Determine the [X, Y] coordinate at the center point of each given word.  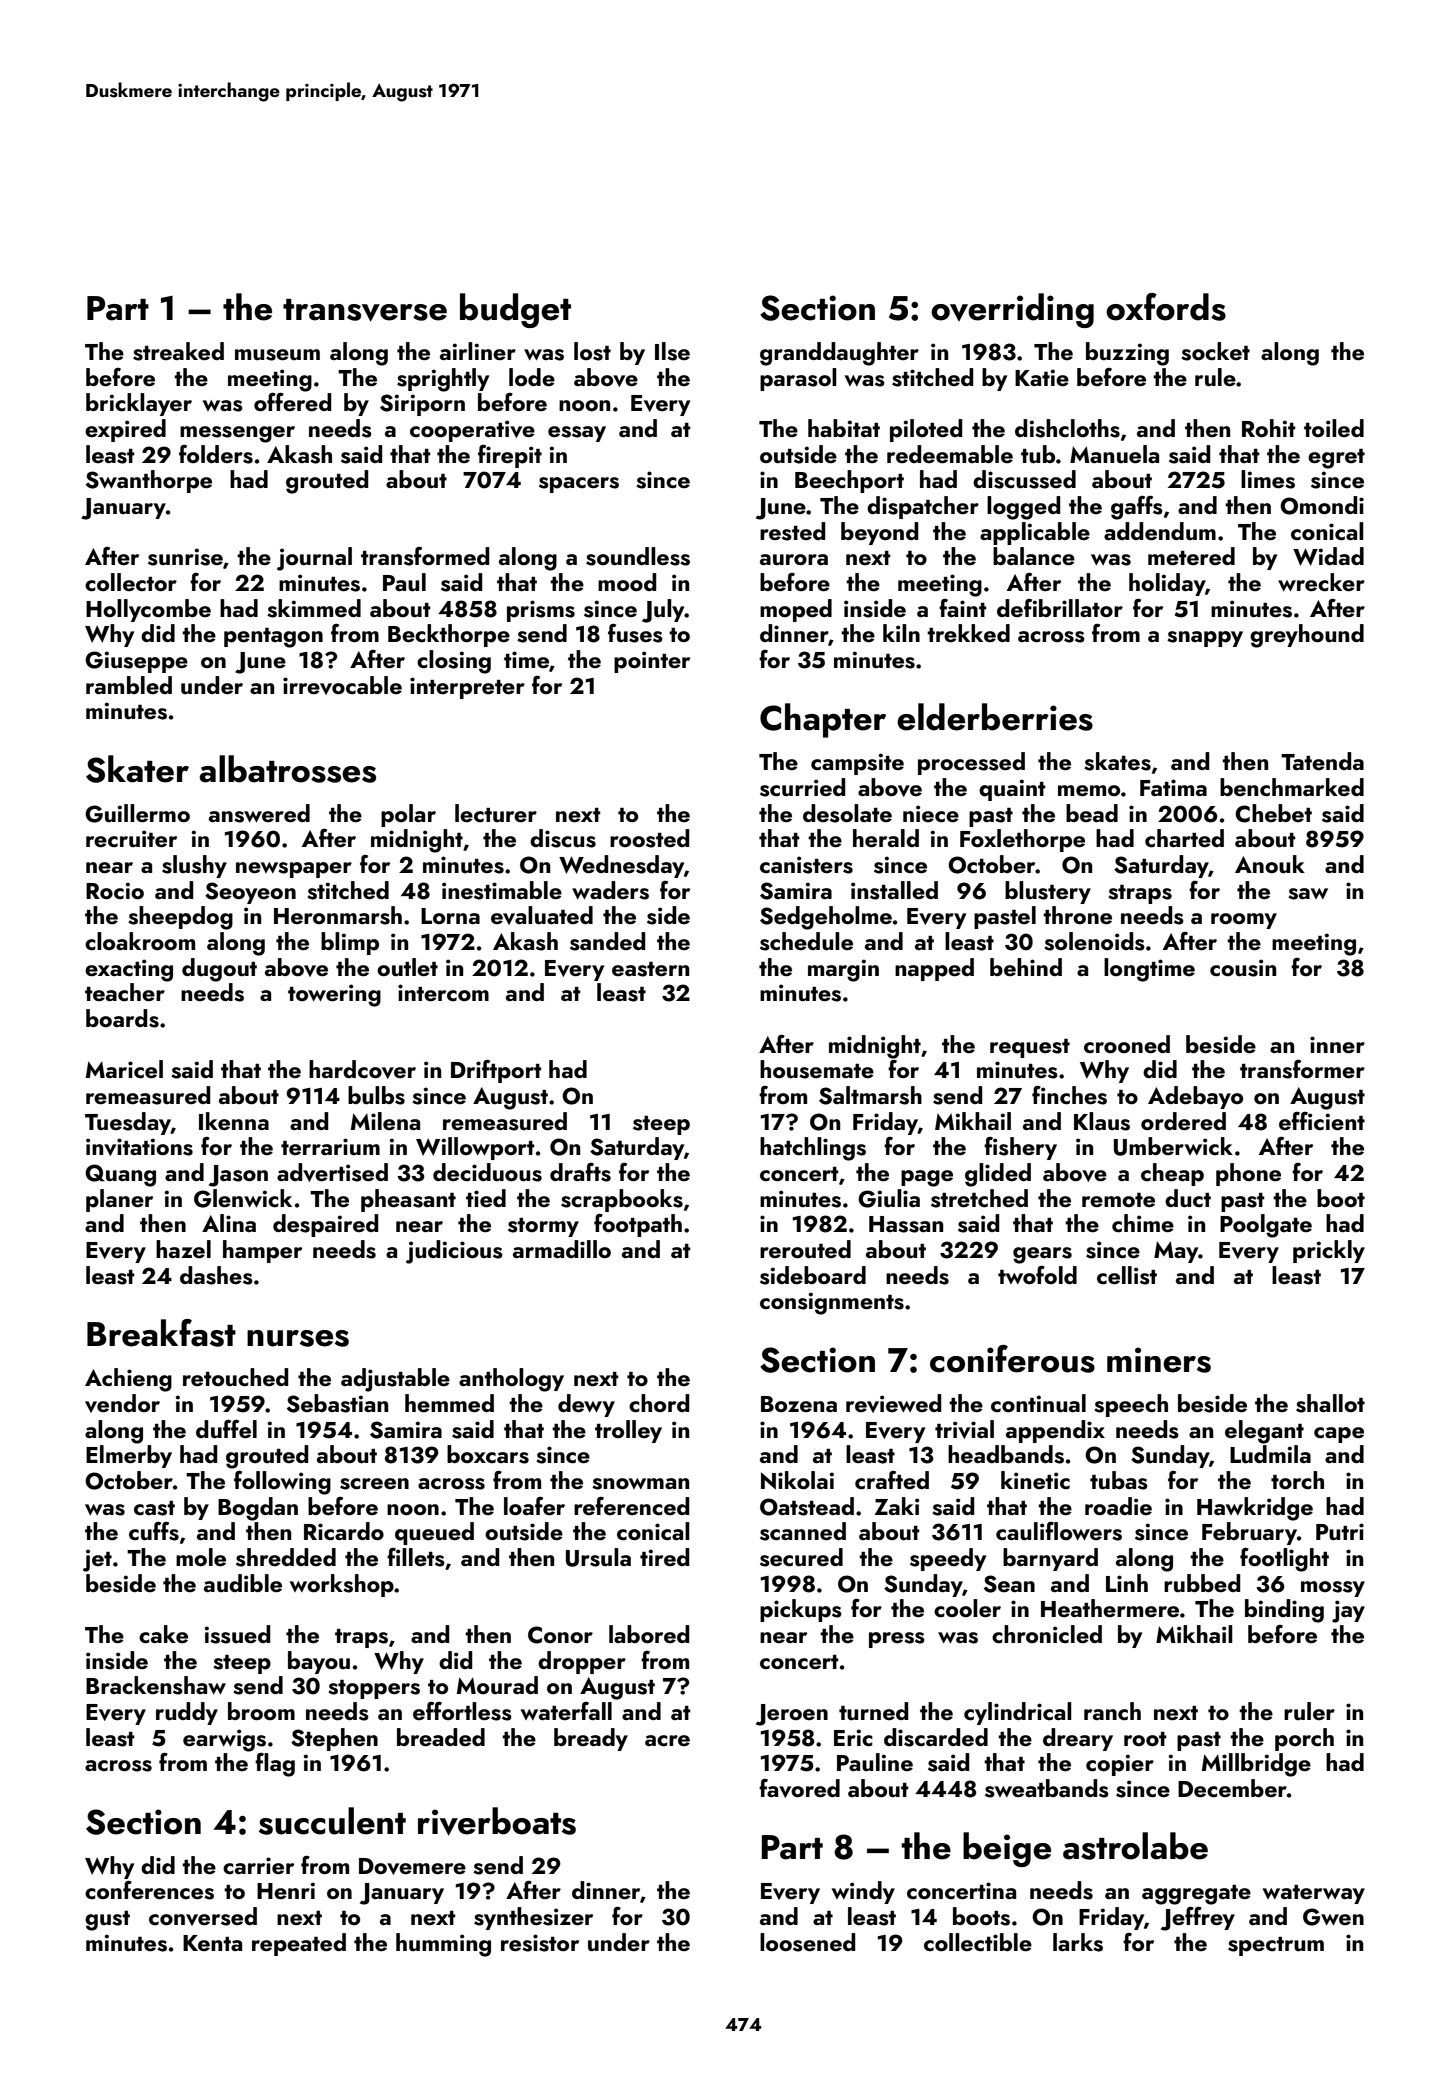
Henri [286, 1890]
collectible [978, 1942]
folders [216, 454]
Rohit [1269, 428]
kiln [901, 633]
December [1232, 1788]
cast [154, 1508]
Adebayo [1195, 1097]
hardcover [362, 1069]
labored [649, 1634]
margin [843, 970]
